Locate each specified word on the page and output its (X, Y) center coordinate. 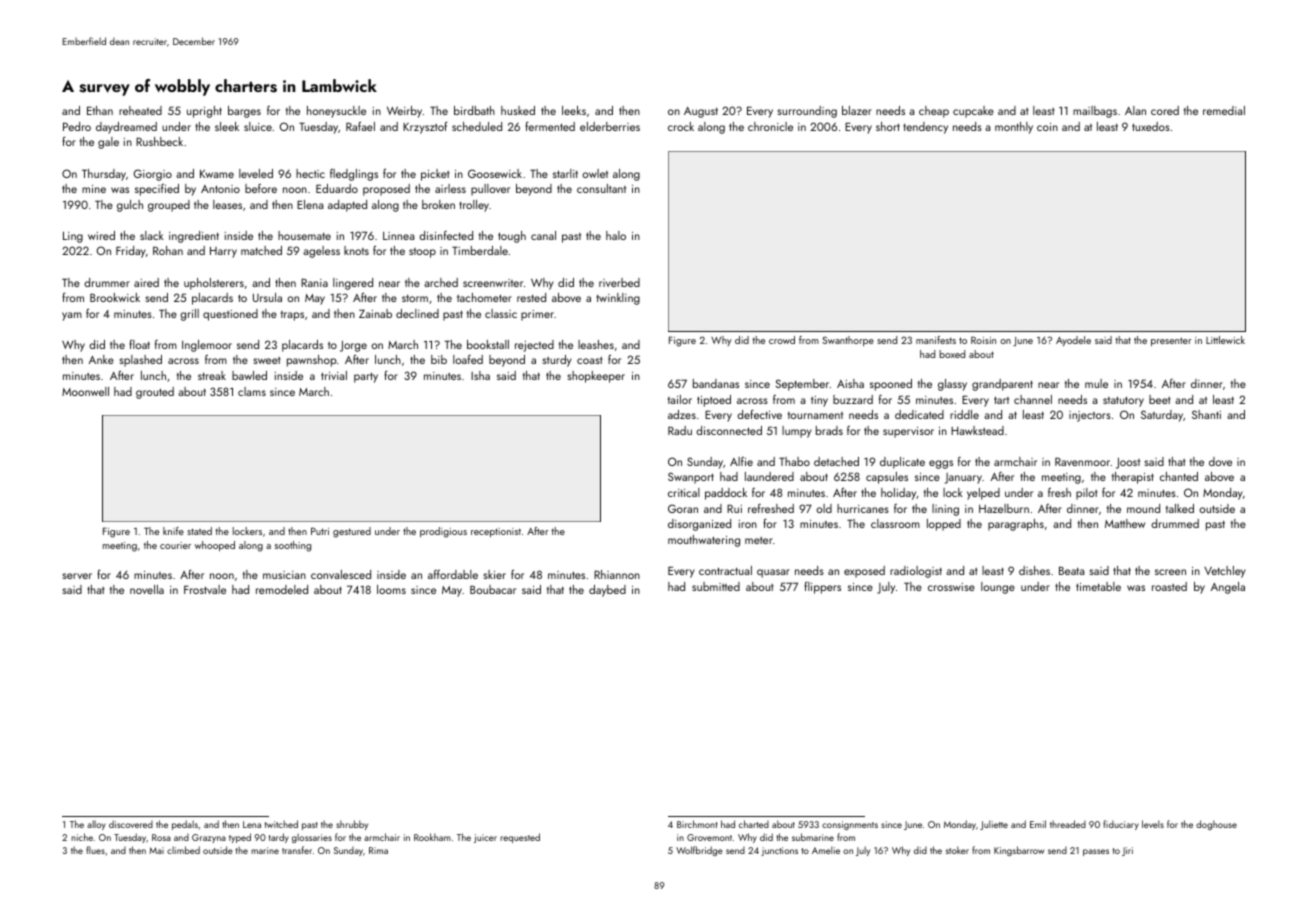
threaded (1068, 824)
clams (252, 391)
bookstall (488, 344)
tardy (279, 838)
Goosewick (495, 173)
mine (94, 189)
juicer (485, 838)
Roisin (983, 340)
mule (1096, 383)
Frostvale (205, 589)
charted (754, 824)
